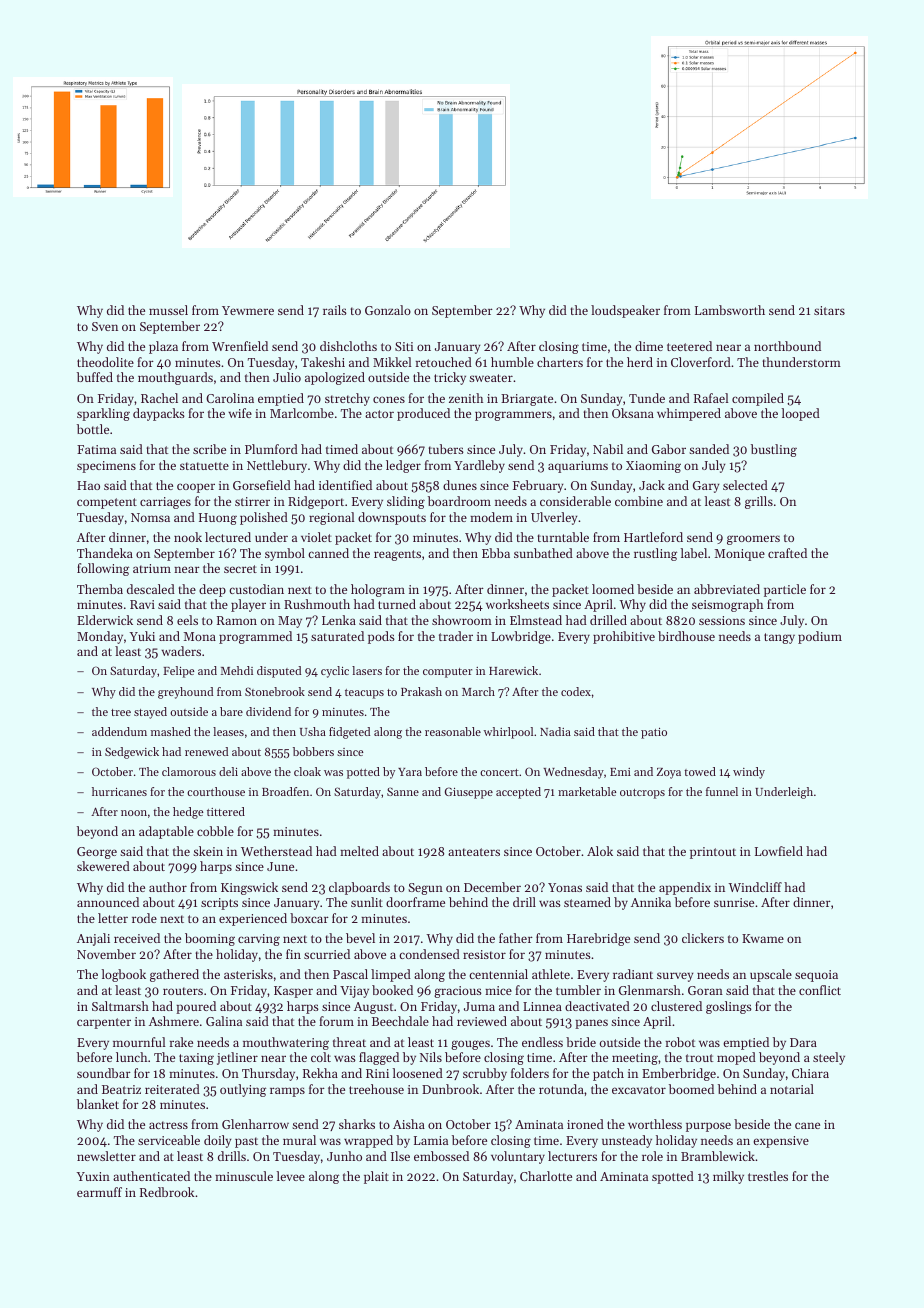 The height and width of the image is (1308, 924). Describe the element at coordinates (625, 311) in the image. I see `loudspeaker` at that location.
